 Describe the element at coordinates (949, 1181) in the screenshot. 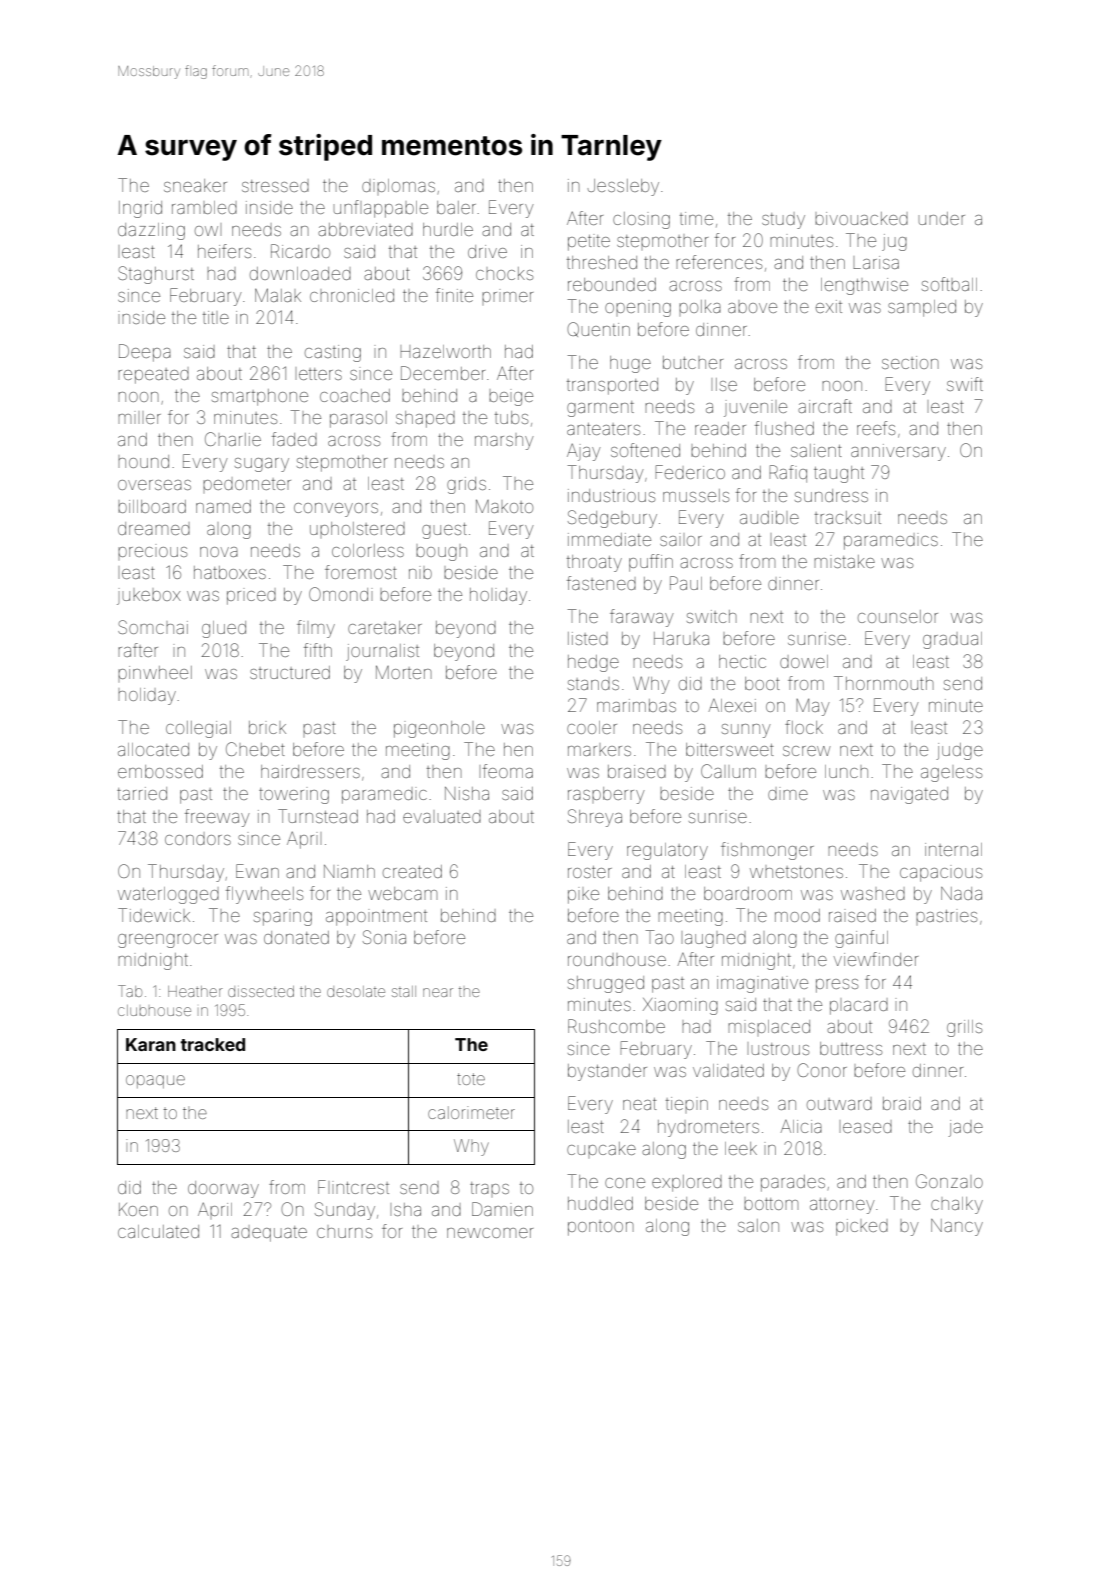

I see `Gonzalo` at that location.
